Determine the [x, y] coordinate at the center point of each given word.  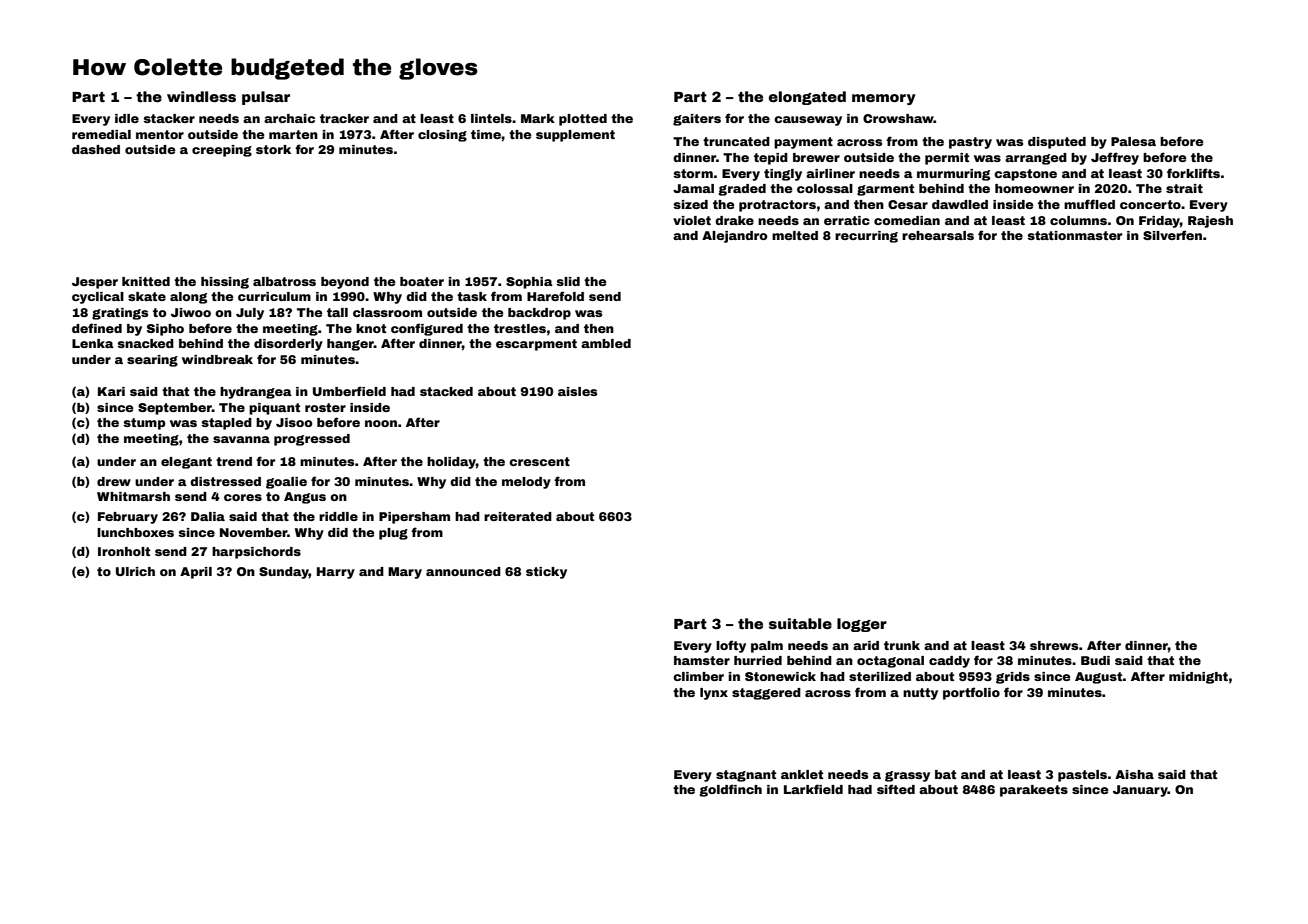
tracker [344, 118]
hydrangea [256, 393]
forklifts [1193, 173]
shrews [1054, 645]
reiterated [518, 516]
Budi [1095, 660]
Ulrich [135, 571]
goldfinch [731, 790]
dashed [96, 149]
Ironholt [124, 551]
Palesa [1133, 141]
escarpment [536, 345]
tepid [771, 159]
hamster [702, 660]
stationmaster [1075, 235]
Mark [538, 118]
